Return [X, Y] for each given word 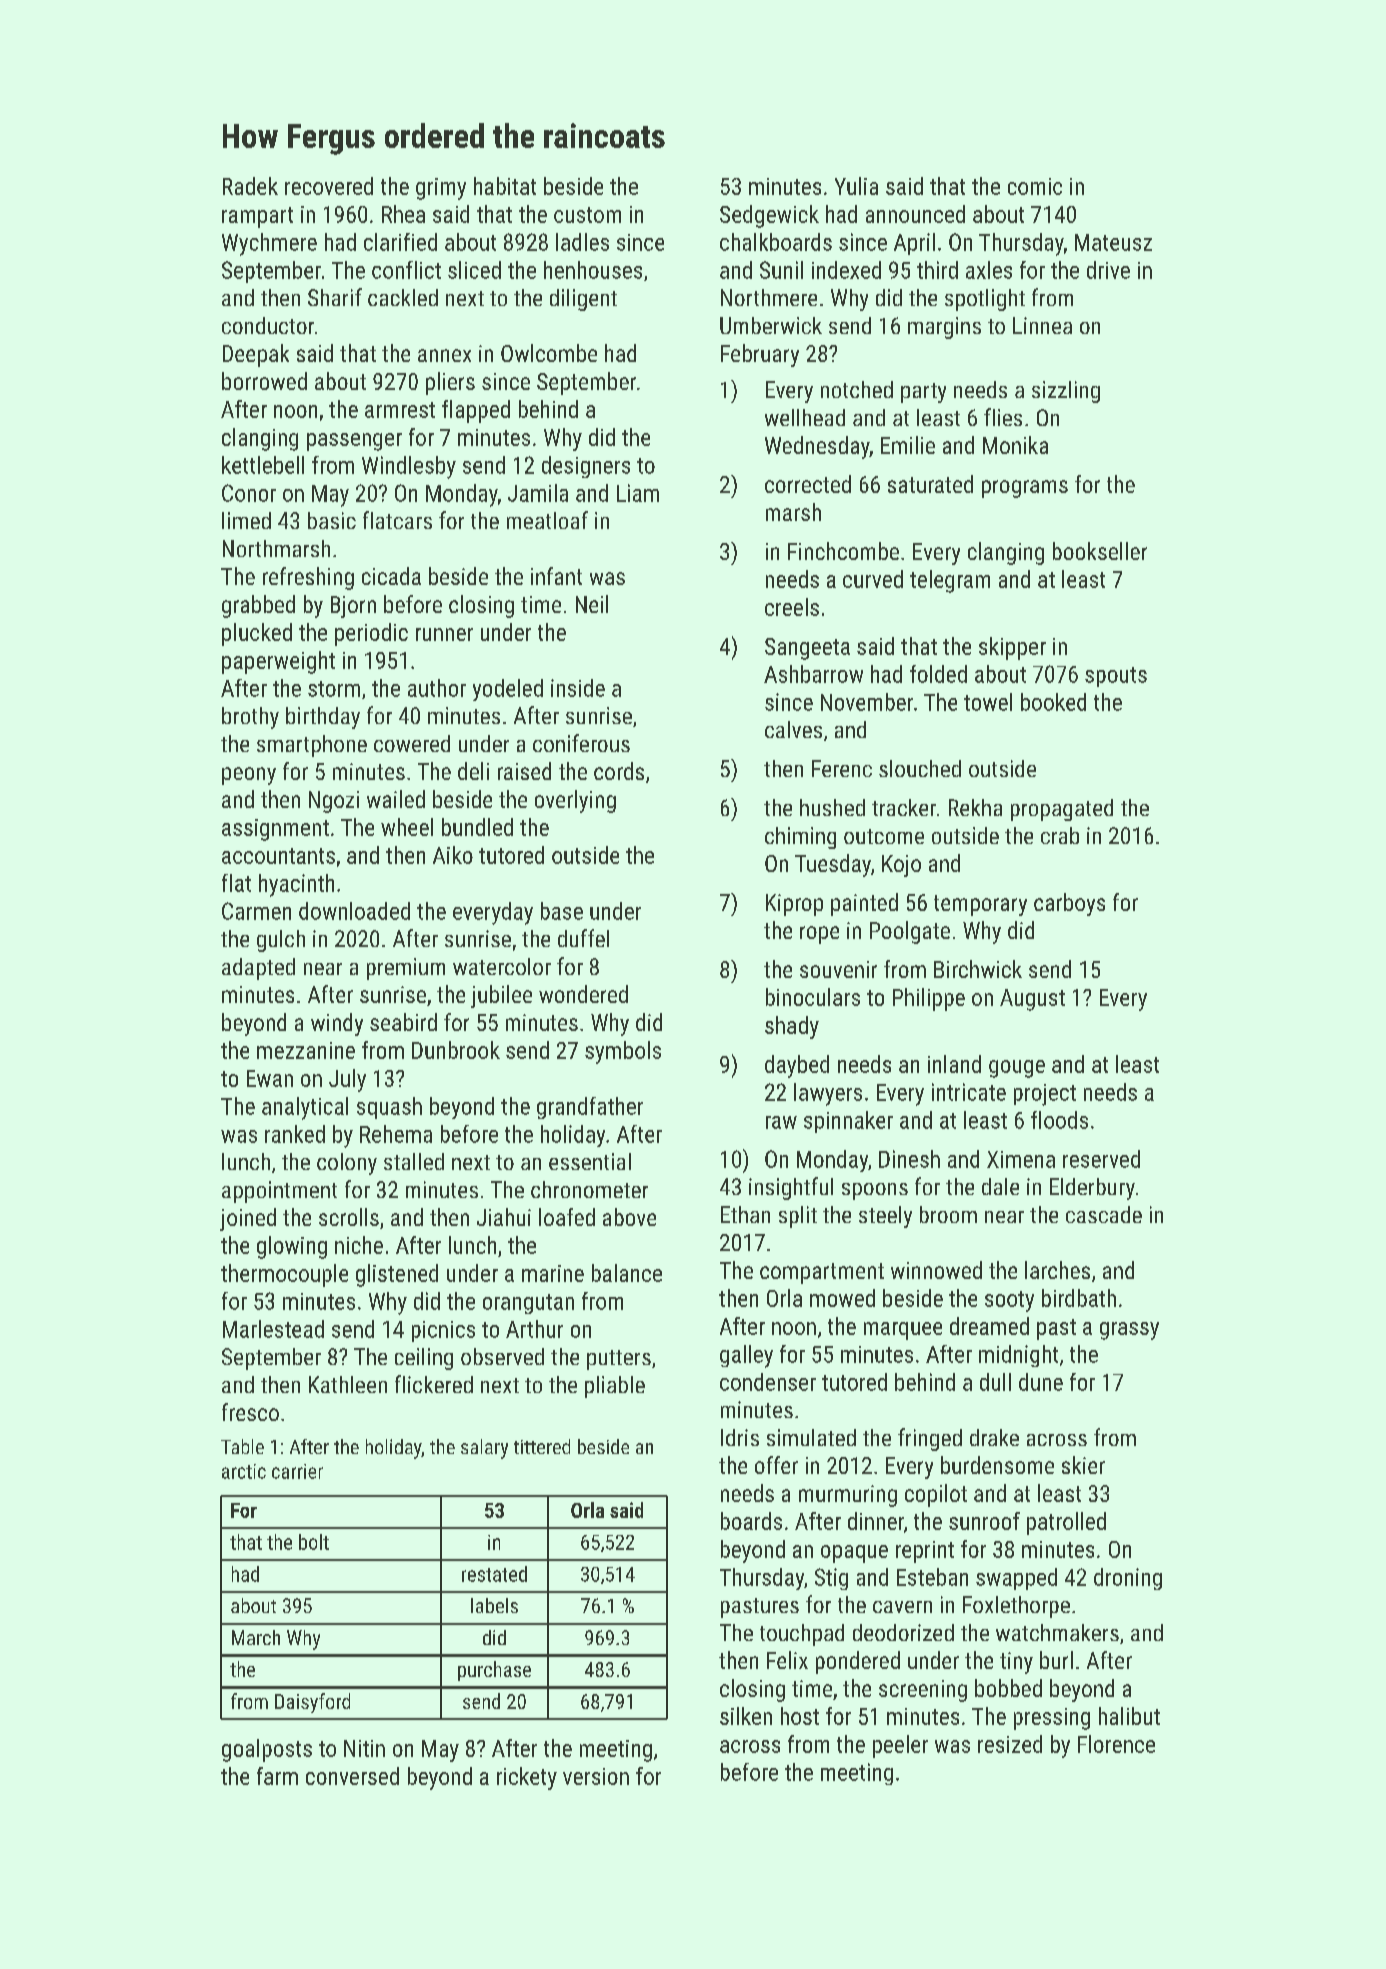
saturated [930, 484]
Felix [787, 1660]
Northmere [769, 297]
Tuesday [833, 865]
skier [1083, 1465]
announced [915, 214]
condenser [768, 1382]
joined [248, 1219]
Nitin [364, 1748]
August [1032, 1000]
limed [246, 520]
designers [586, 467]
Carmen [256, 911]
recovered [329, 186]
